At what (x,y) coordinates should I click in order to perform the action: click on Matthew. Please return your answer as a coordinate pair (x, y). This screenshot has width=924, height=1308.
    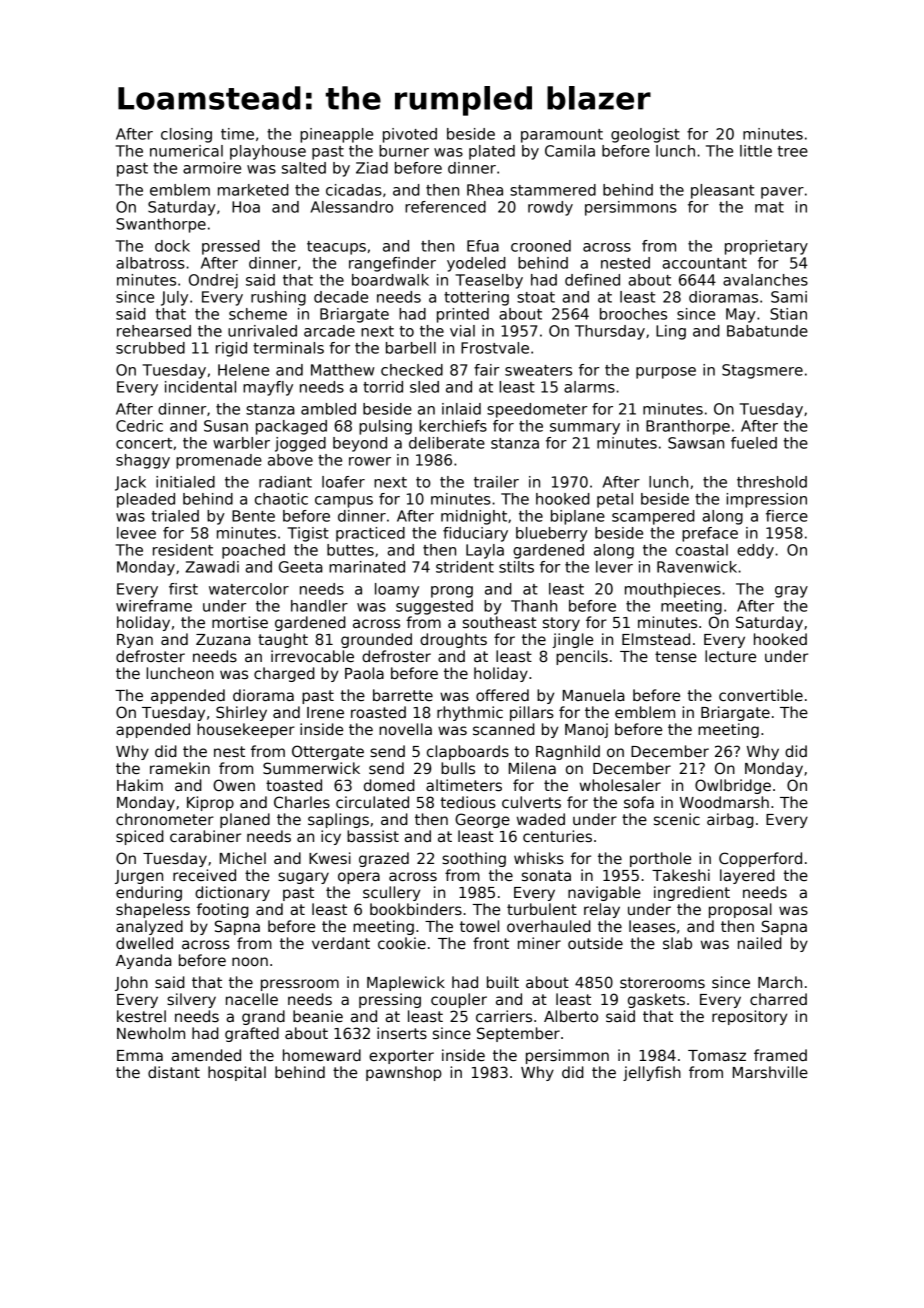
    Looking at the image, I should click on (343, 370).
